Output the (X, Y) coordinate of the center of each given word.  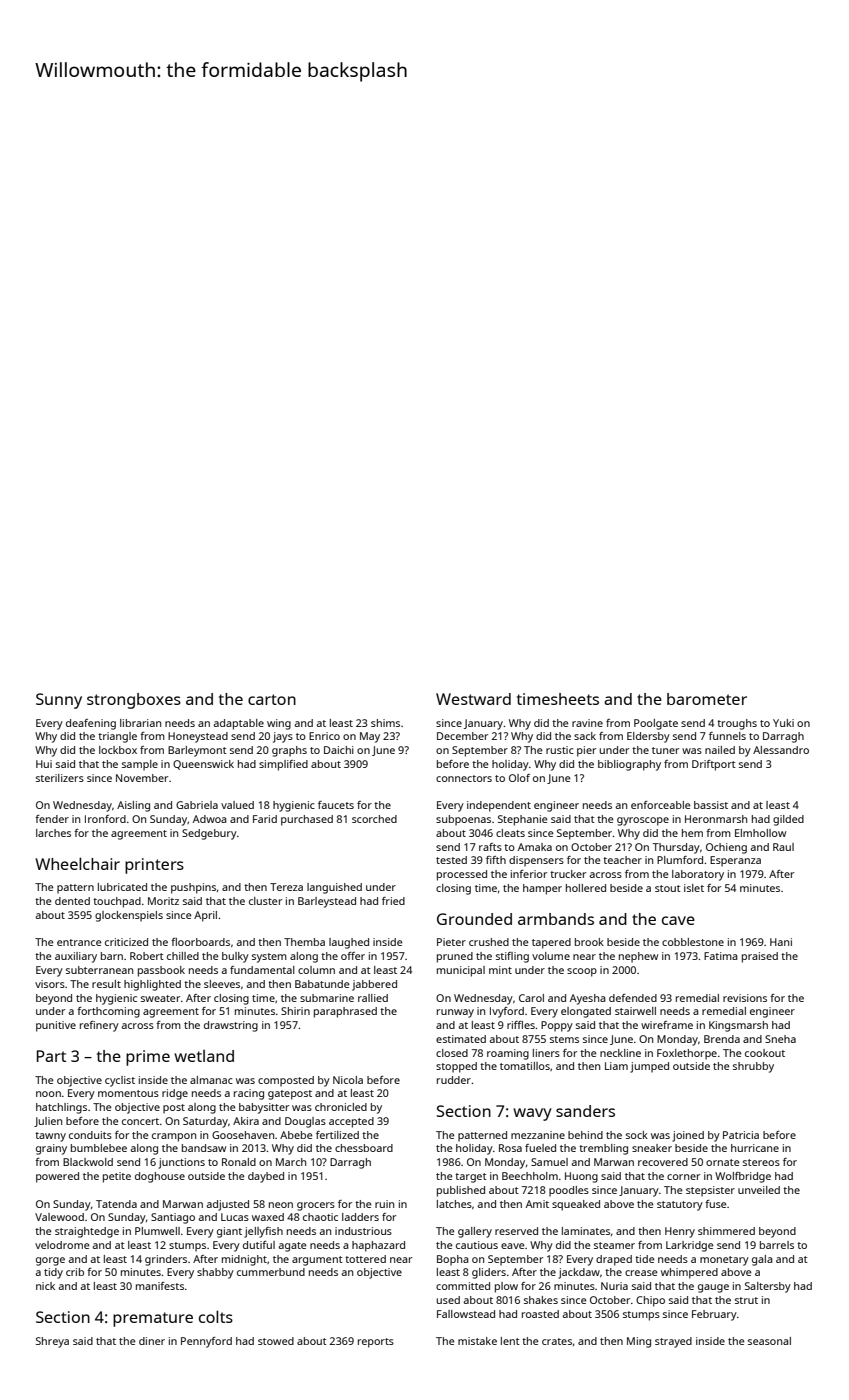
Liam (616, 1066)
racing (249, 1094)
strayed (673, 1342)
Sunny (59, 701)
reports (376, 1343)
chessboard (364, 1148)
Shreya (52, 1342)
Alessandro (781, 750)
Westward (473, 699)
